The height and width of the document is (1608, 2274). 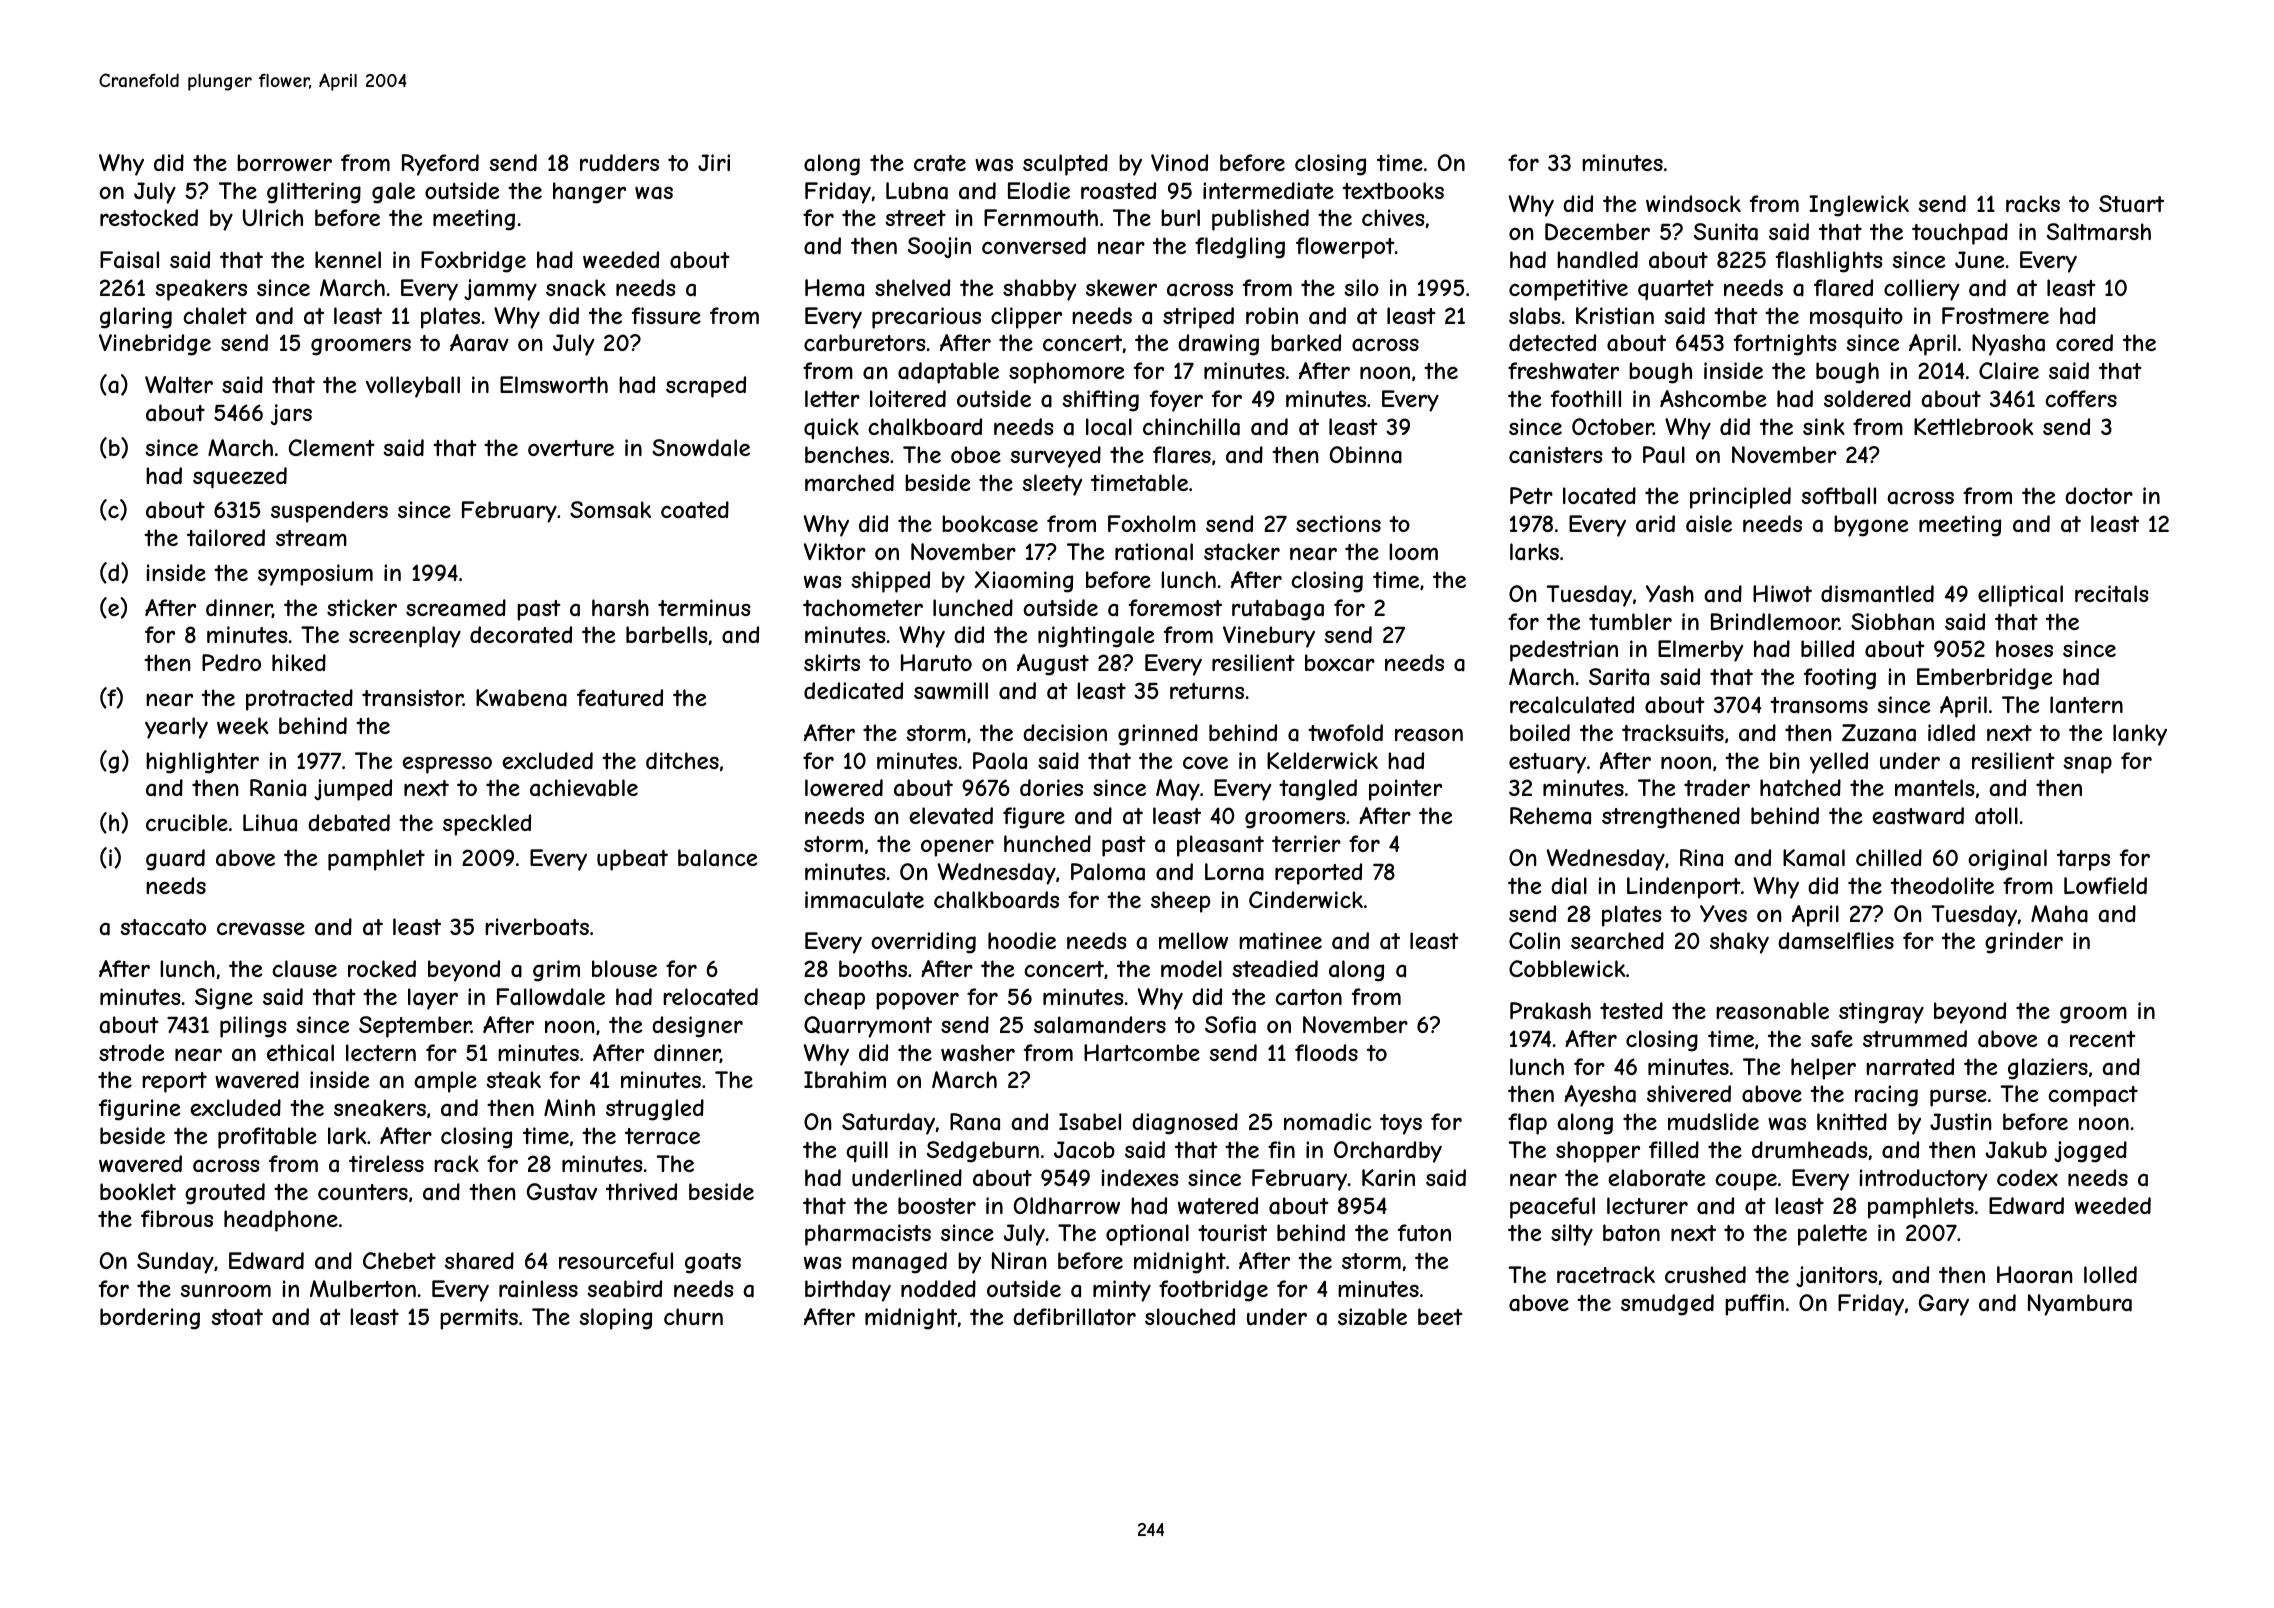 I want to click on Niran, so click(x=1019, y=1261).
